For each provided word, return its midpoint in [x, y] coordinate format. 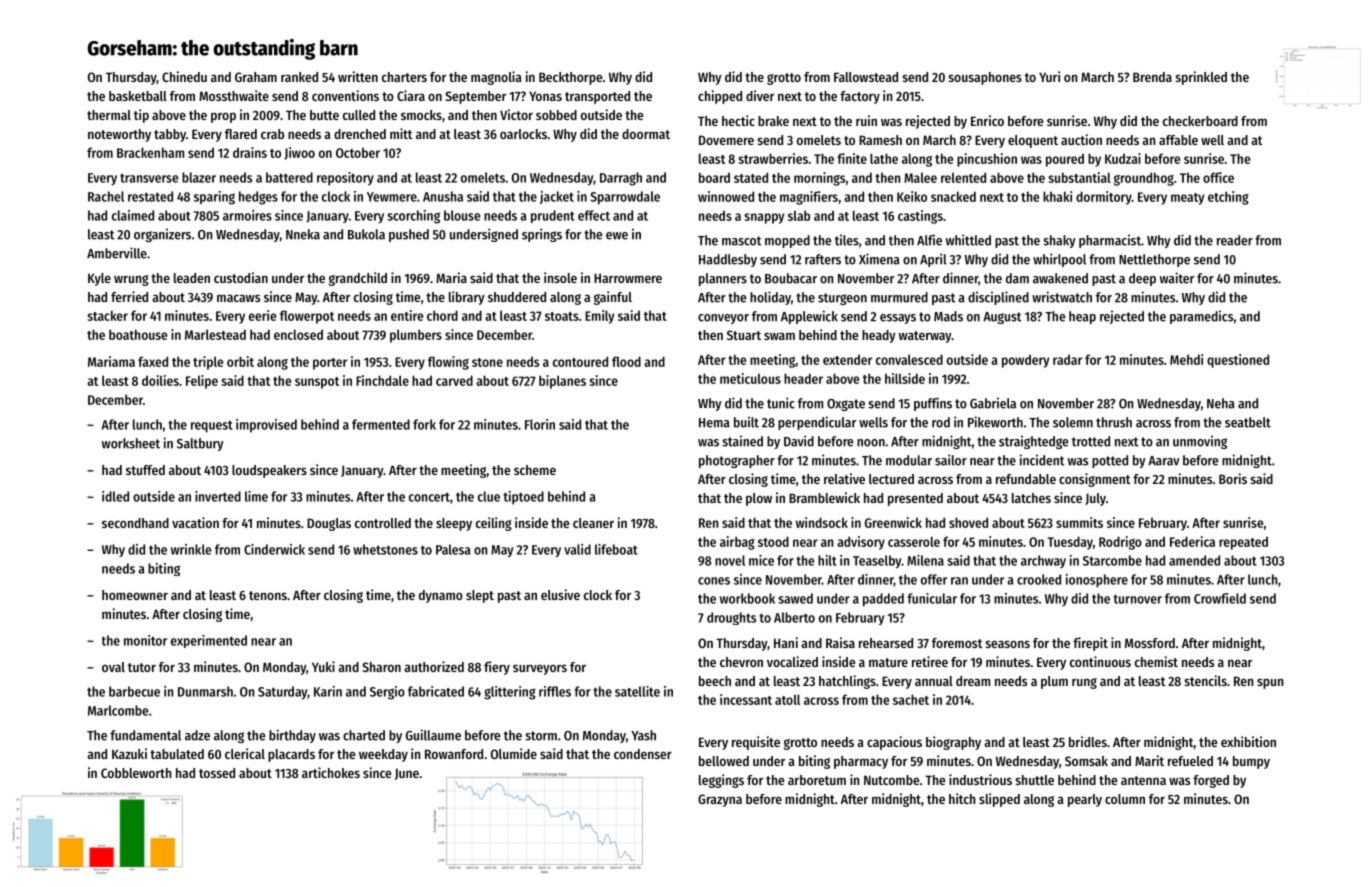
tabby [170, 135]
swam [779, 336]
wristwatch [1062, 297]
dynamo [441, 596]
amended [1194, 560]
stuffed [145, 470]
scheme [535, 470]
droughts [731, 618]
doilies [160, 380]
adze [197, 735]
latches [1031, 498]
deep [1142, 279]
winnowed [726, 196]
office [1218, 177]
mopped [787, 241]
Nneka [303, 234]
